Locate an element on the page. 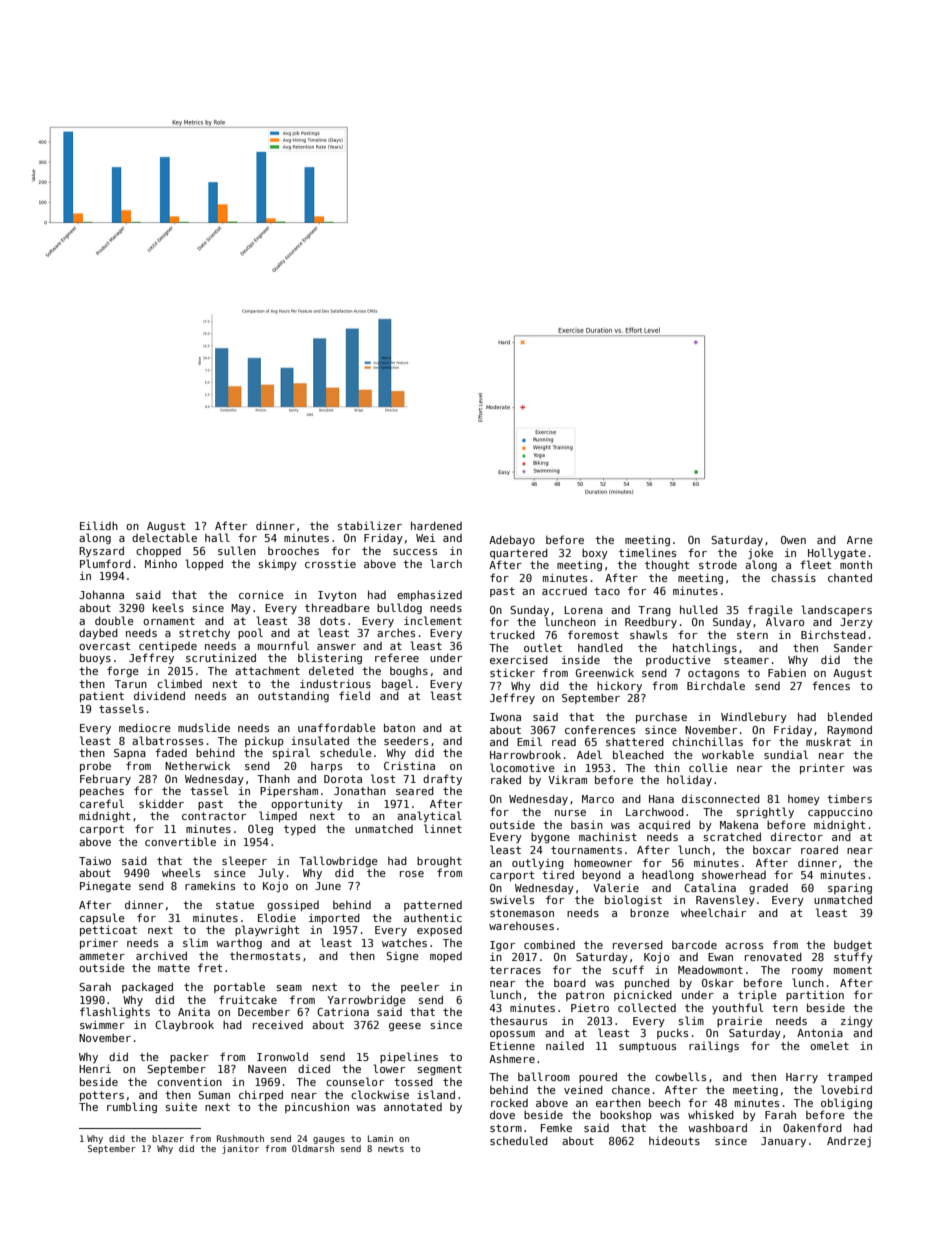 Image resolution: width=952 pixels, height=1233 pixels. convention is located at coordinates (189, 1082).
